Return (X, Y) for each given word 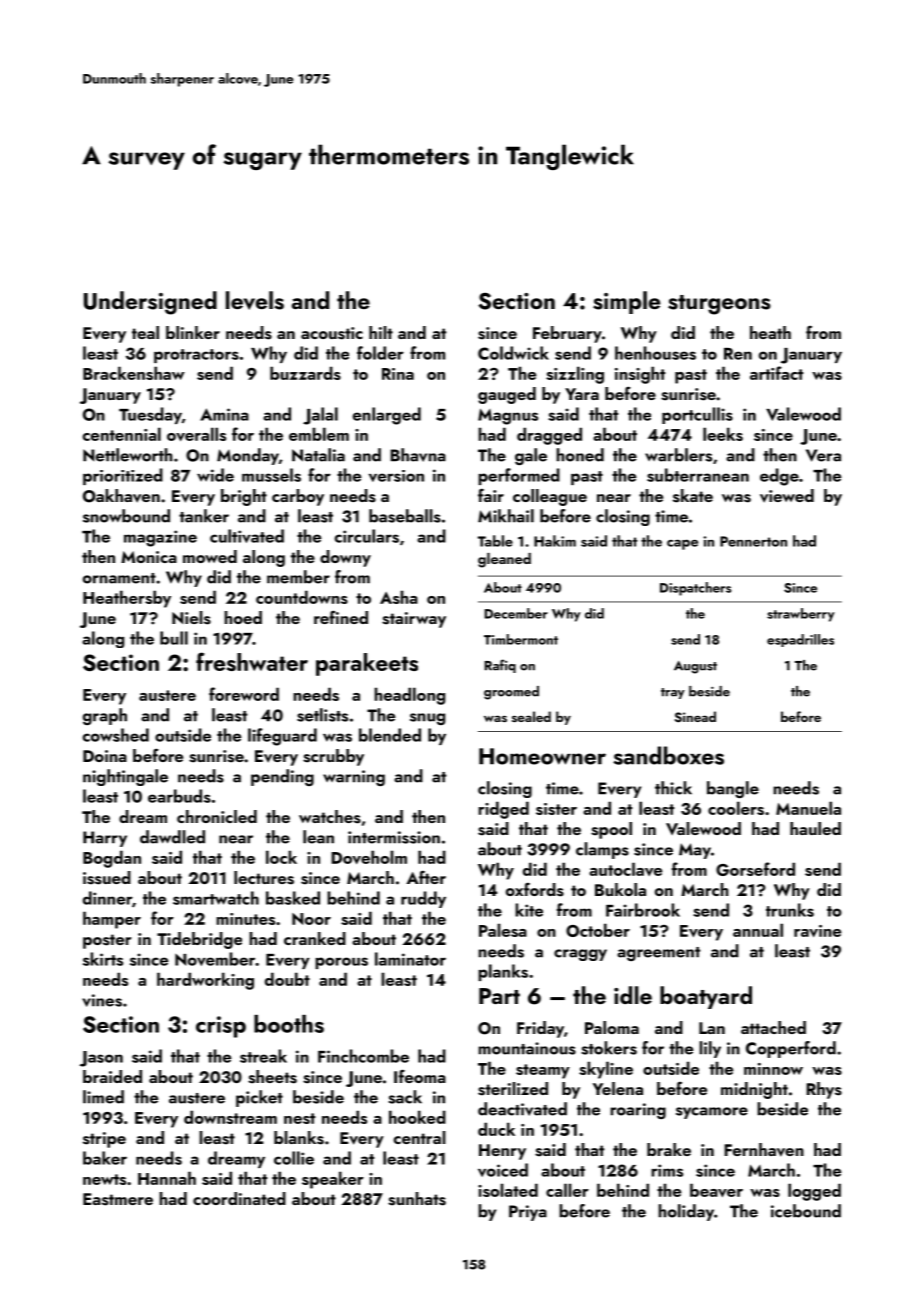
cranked (315, 938)
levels (255, 300)
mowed (210, 556)
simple (626, 302)
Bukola (620, 889)
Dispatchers (695, 589)
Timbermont (521, 639)
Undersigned (150, 303)
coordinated (239, 1198)
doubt (287, 979)
